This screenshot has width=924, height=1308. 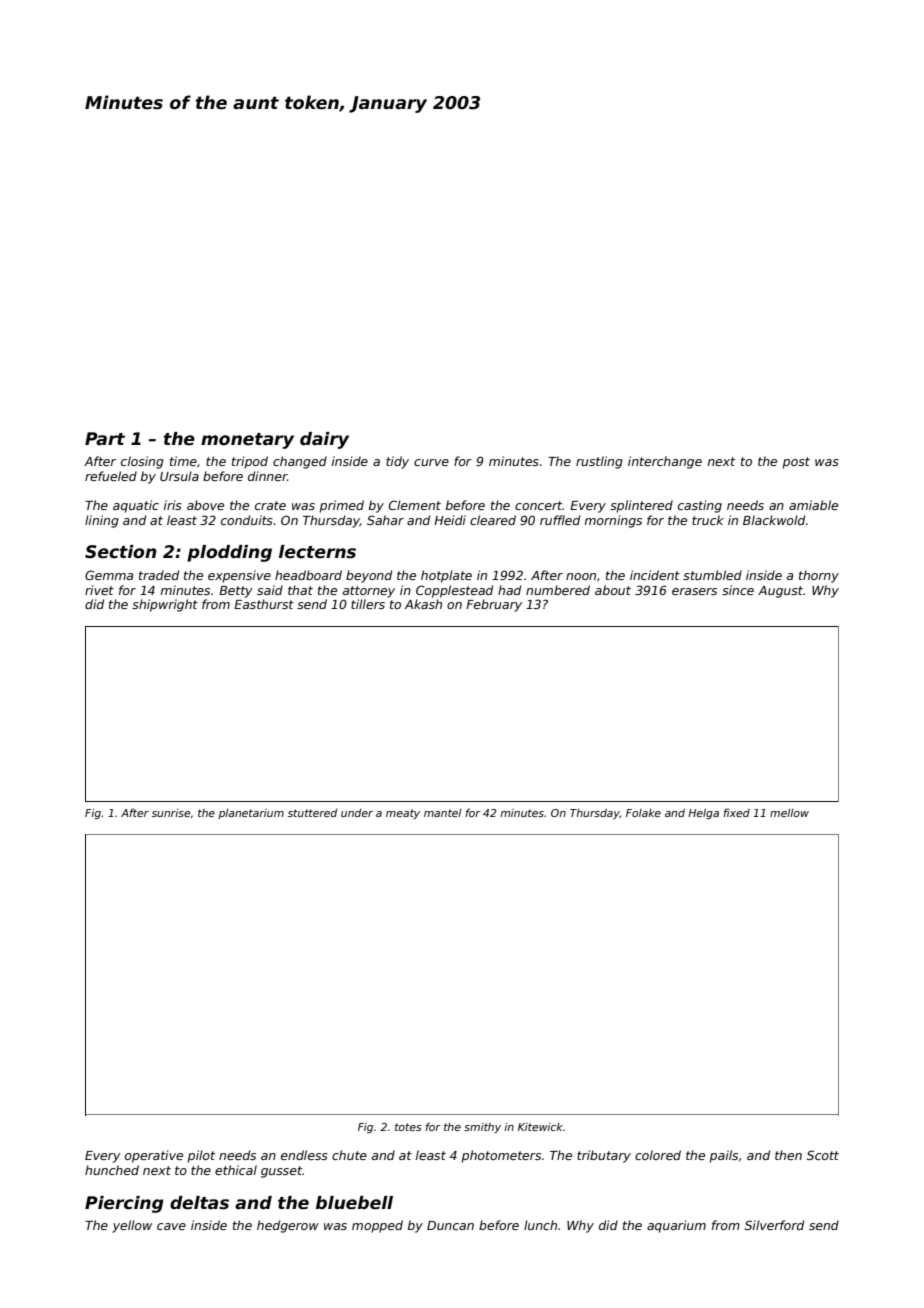 I want to click on rustling, so click(x=599, y=462).
